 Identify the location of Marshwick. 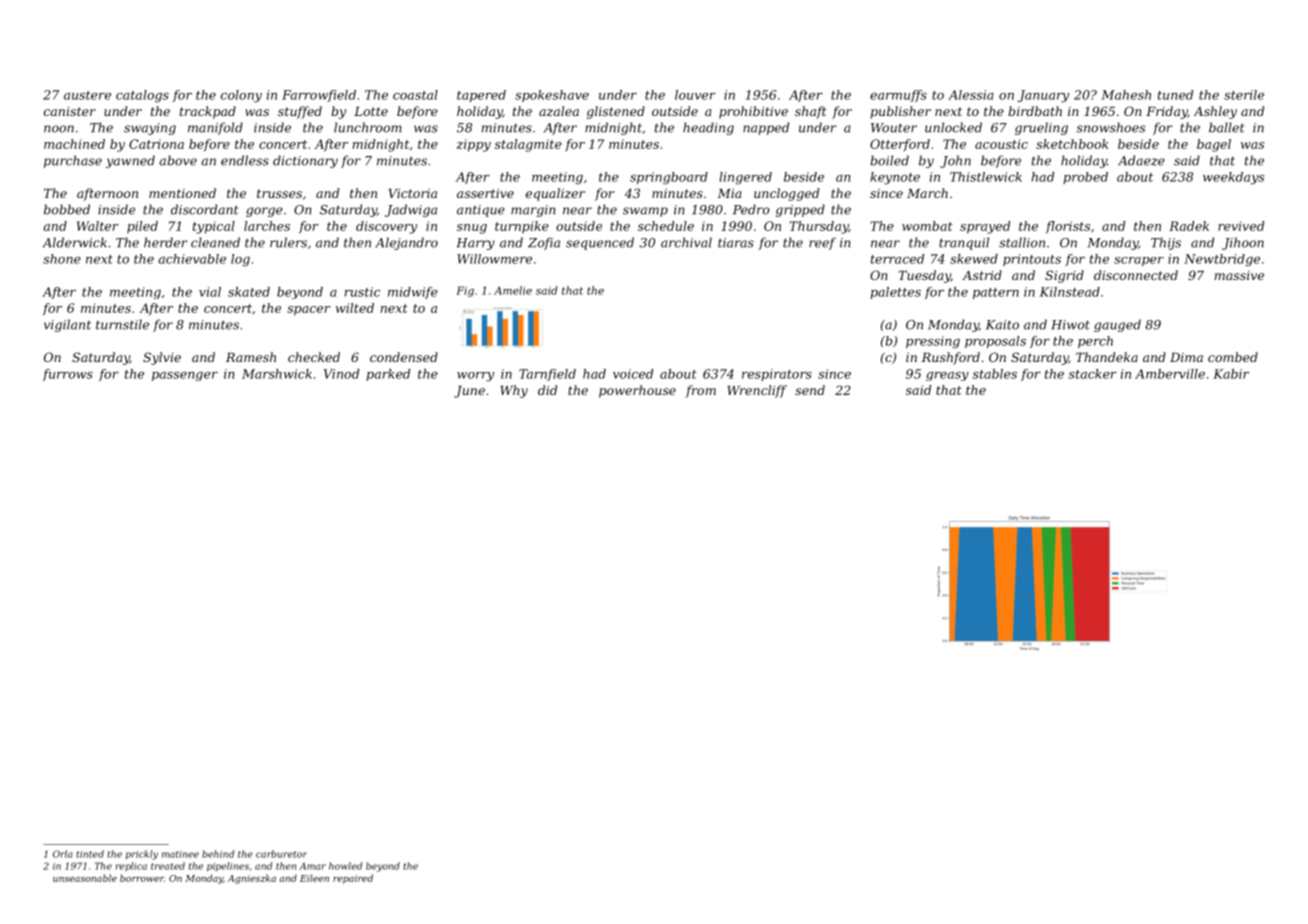
(277, 374).
